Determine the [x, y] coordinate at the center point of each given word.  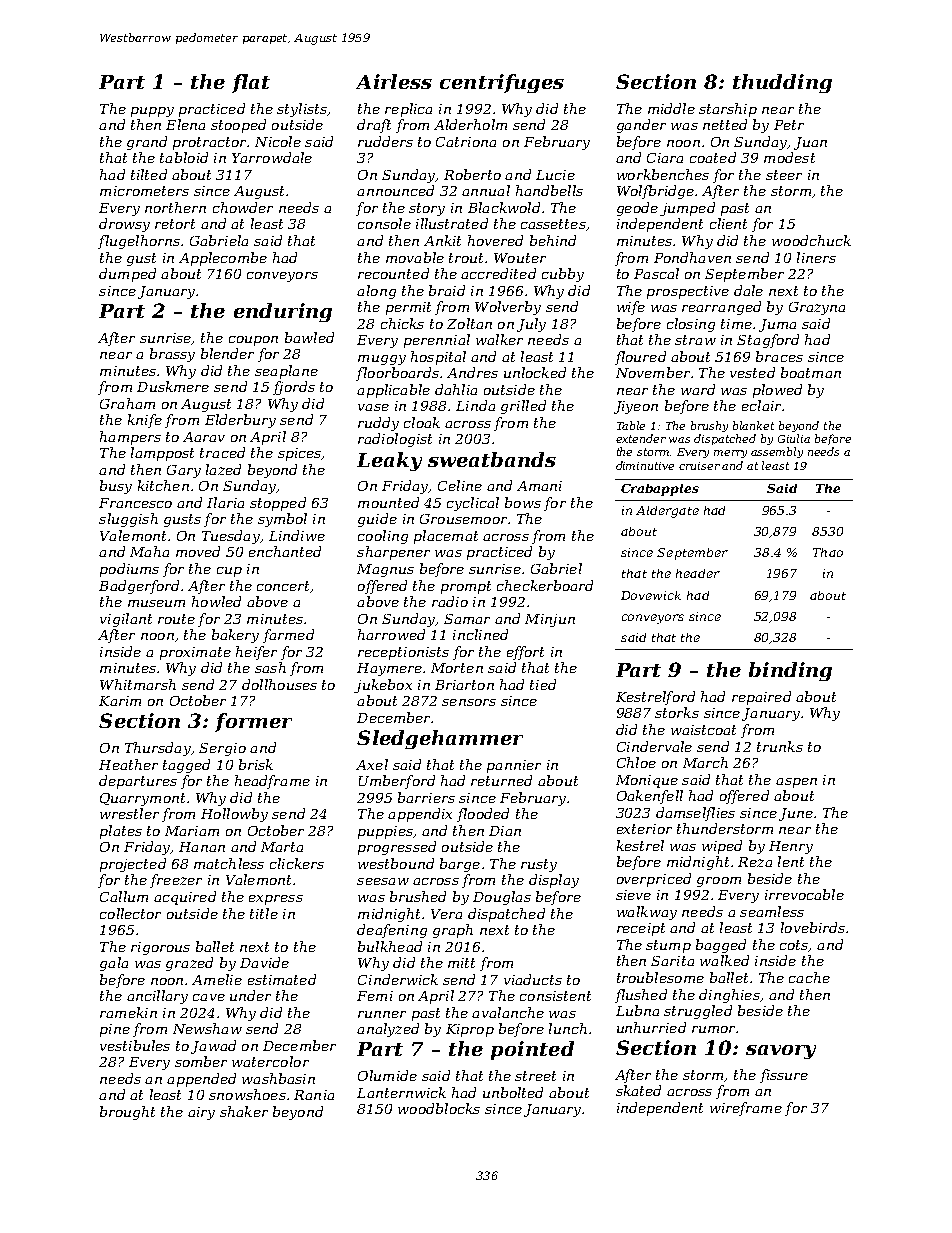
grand [147, 143]
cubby [563, 275]
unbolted [513, 1092]
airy [201, 1113]
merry [730, 454]
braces [779, 356]
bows [523, 502]
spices [299, 454]
